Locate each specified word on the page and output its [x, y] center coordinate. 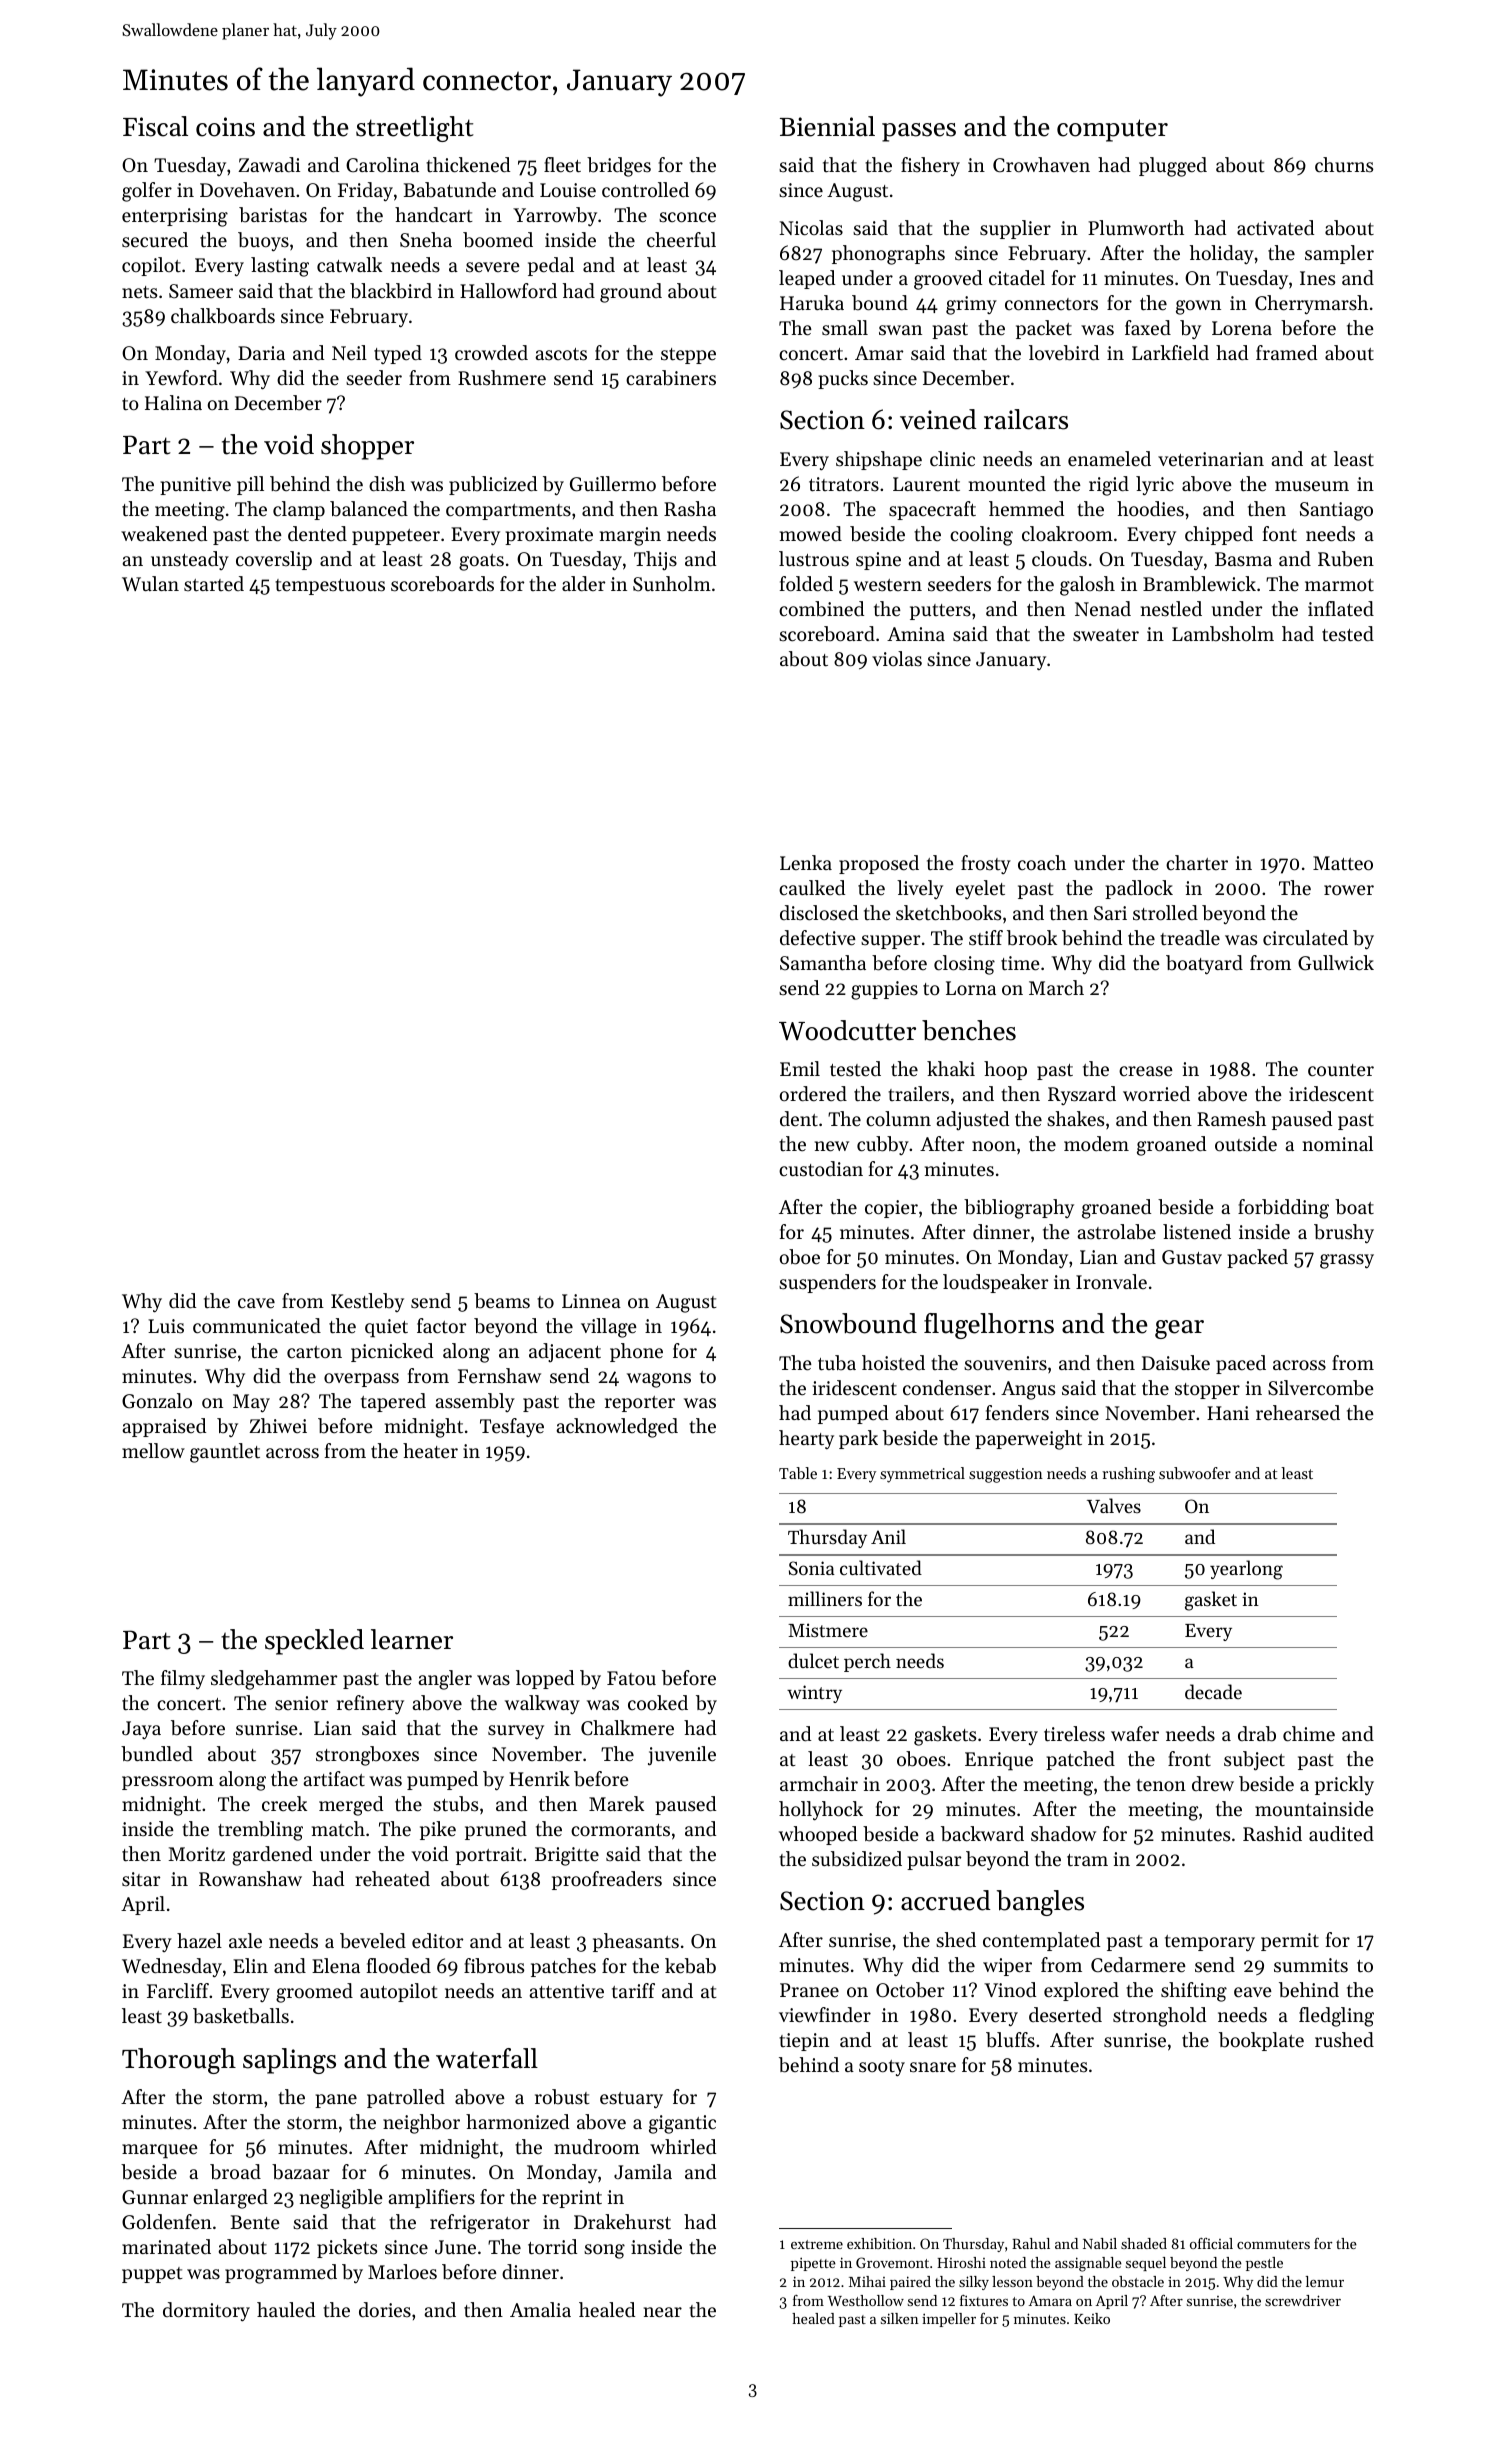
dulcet [813, 1660]
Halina [173, 402]
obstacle [1138, 2281]
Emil [800, 1068]
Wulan [150, 583]
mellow [153, 1450]
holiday [1222, 254]
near [663, 2312]
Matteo [1343, 863]
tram [1087, 1860]
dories [385, 2310]
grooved [948, 280]
